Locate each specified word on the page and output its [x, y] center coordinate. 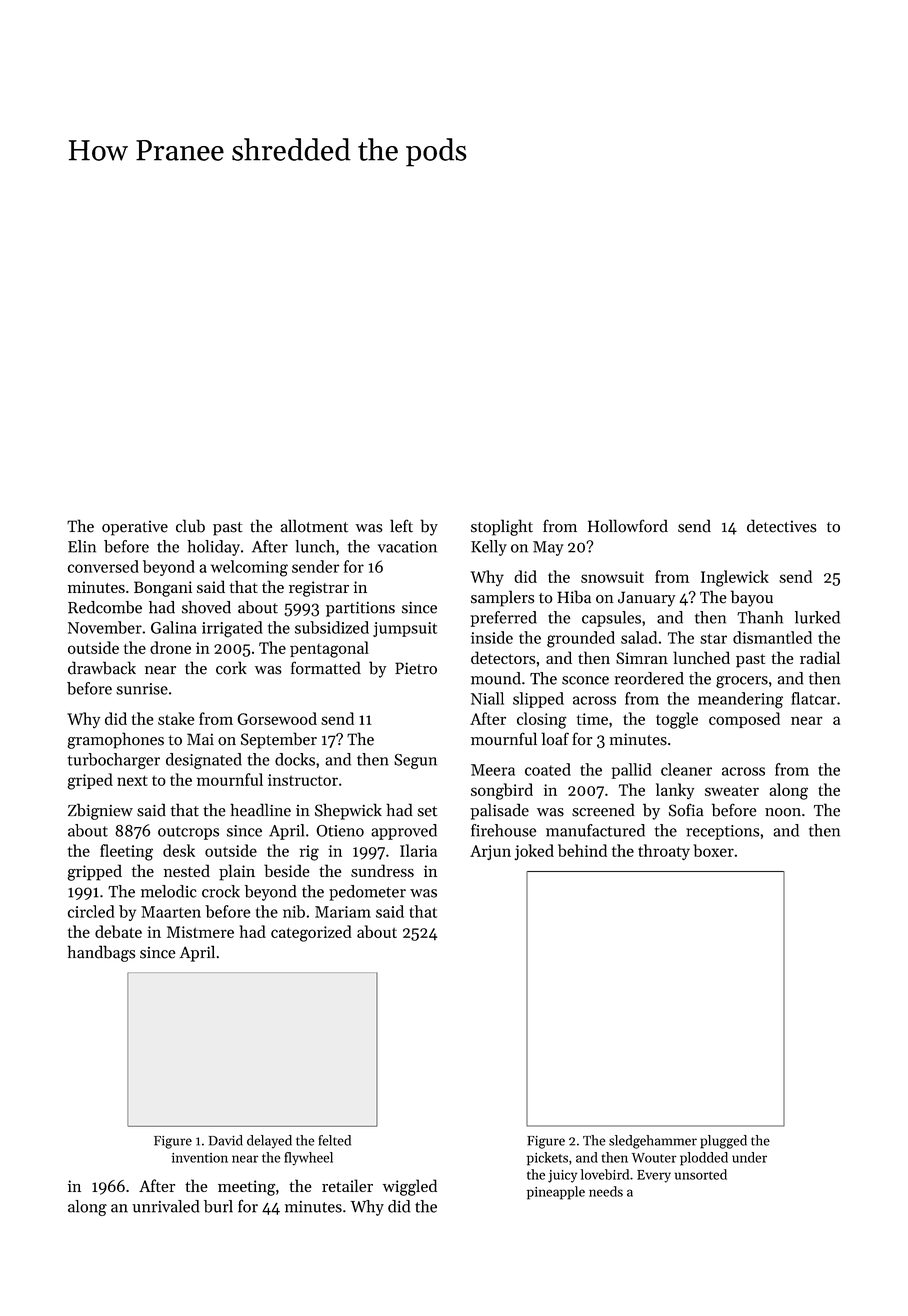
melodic [169, 891]
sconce [585, 680]
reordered [649, 678]
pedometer [367, 893]
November [105, 627]
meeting [246, 1188]
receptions [722, 832]
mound [496, 678]
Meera [493, 770]
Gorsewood [277, 718]
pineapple [556, 1193]
